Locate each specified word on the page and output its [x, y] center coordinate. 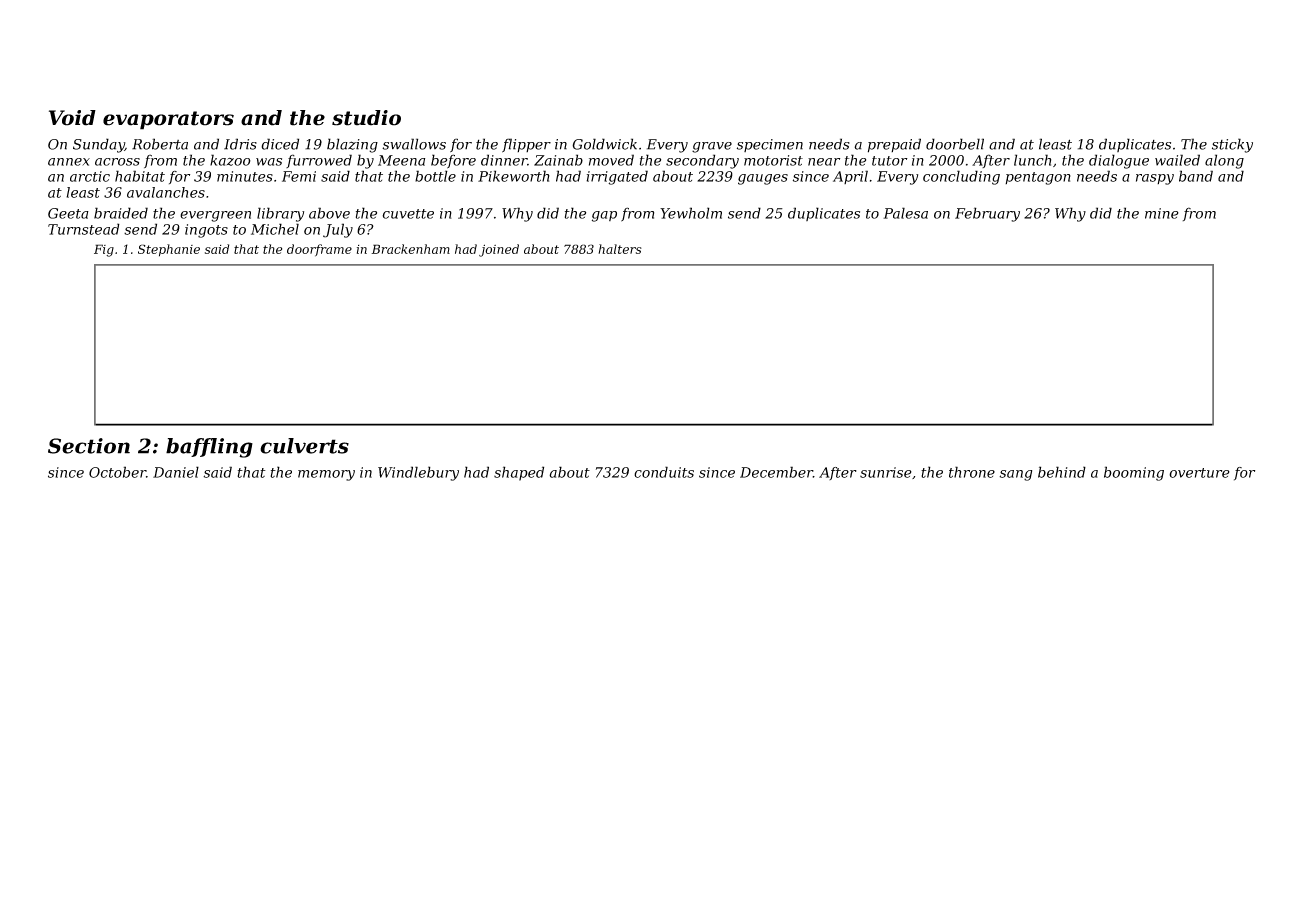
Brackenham [410, 249]
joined [499, 250]
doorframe [319, 250]
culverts [304, 446]
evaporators [168, 120]
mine [1162, 213]
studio [366, 118]
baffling [209, 448]
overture [1199, 473]
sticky [1232, 145]
